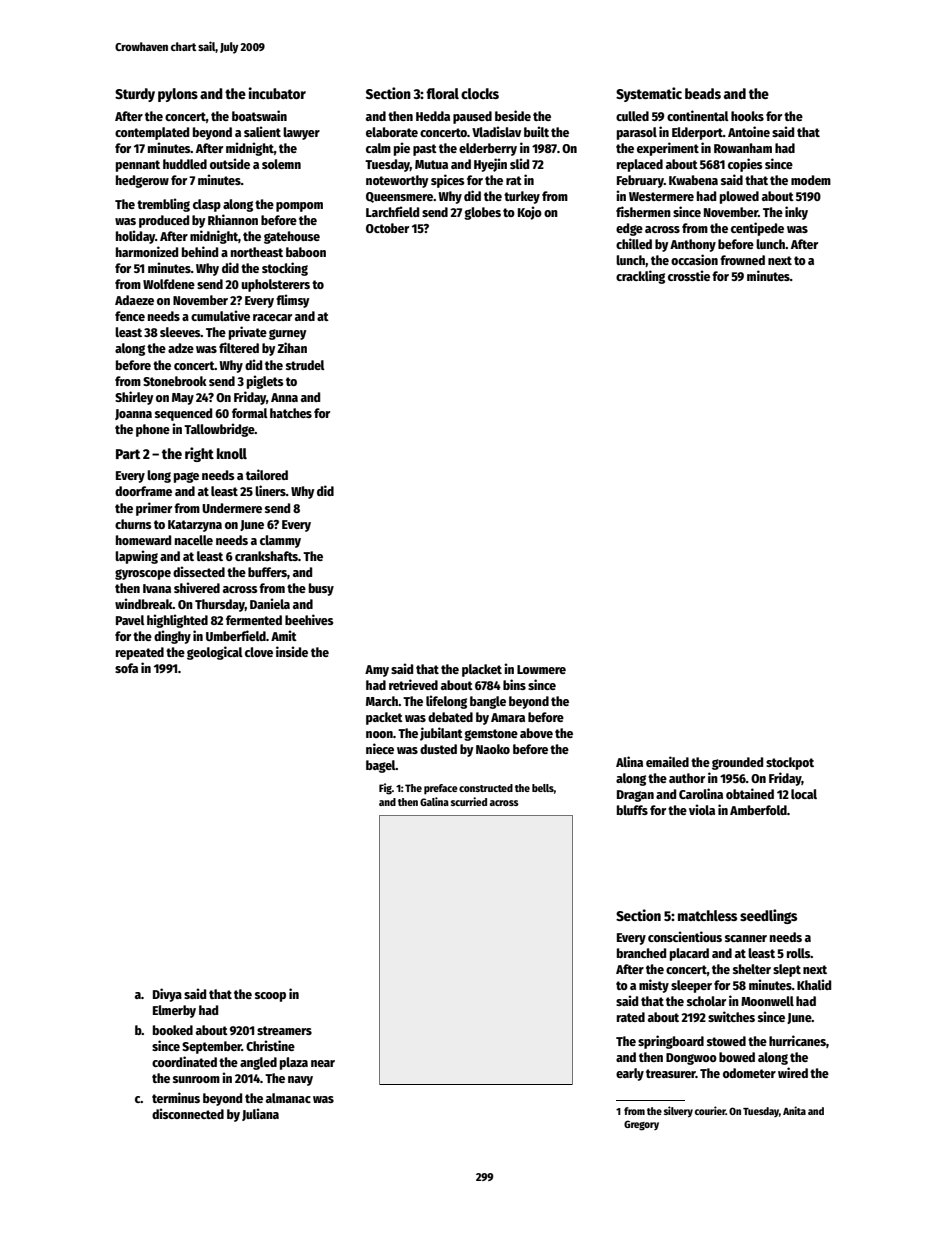 This screenshot has width=952, height=1233. What do you see at coordinates (694, 259) in the screenshot?
I see `occasion` at bounding box center [694, 259].
